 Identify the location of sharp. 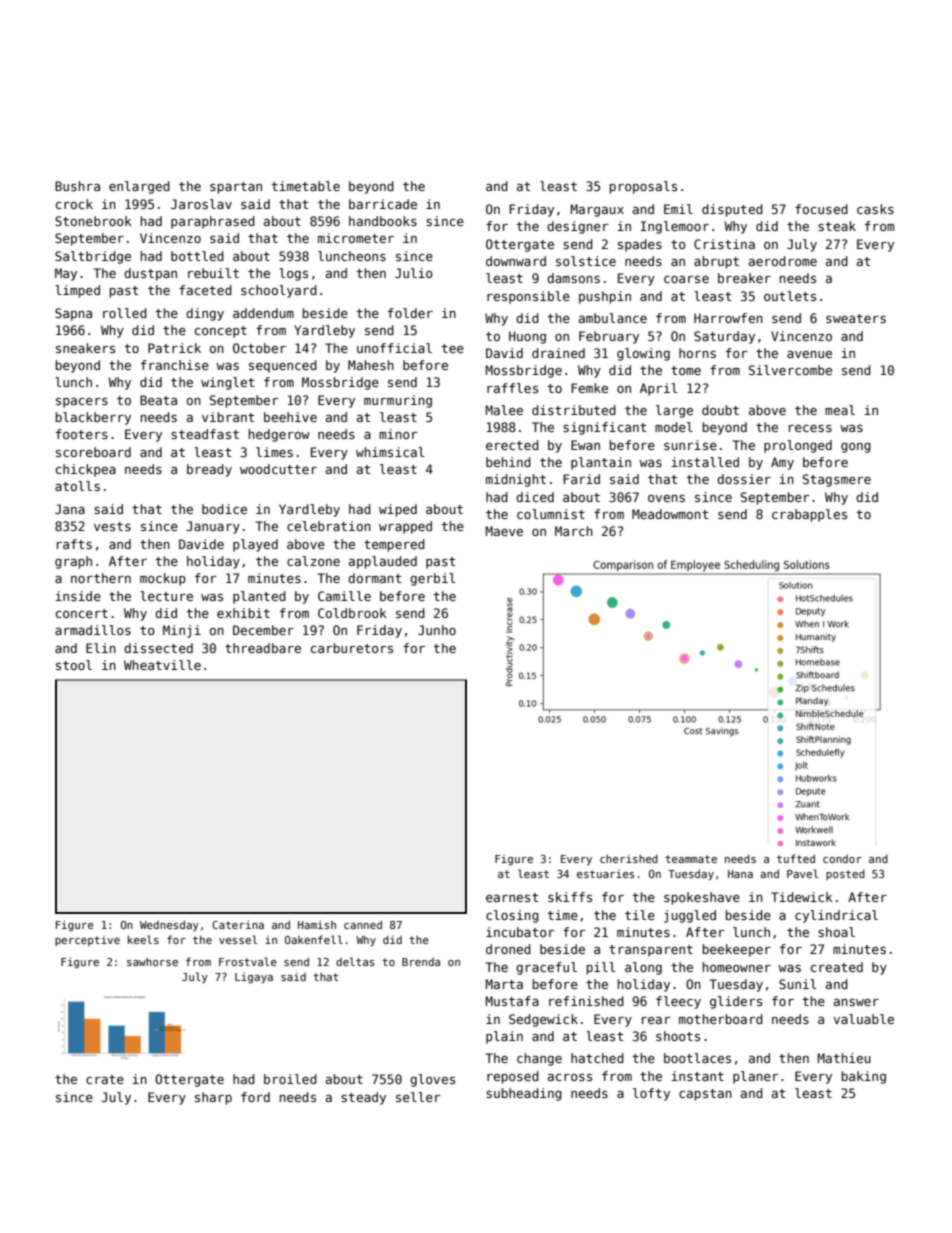
(213, 1098).
